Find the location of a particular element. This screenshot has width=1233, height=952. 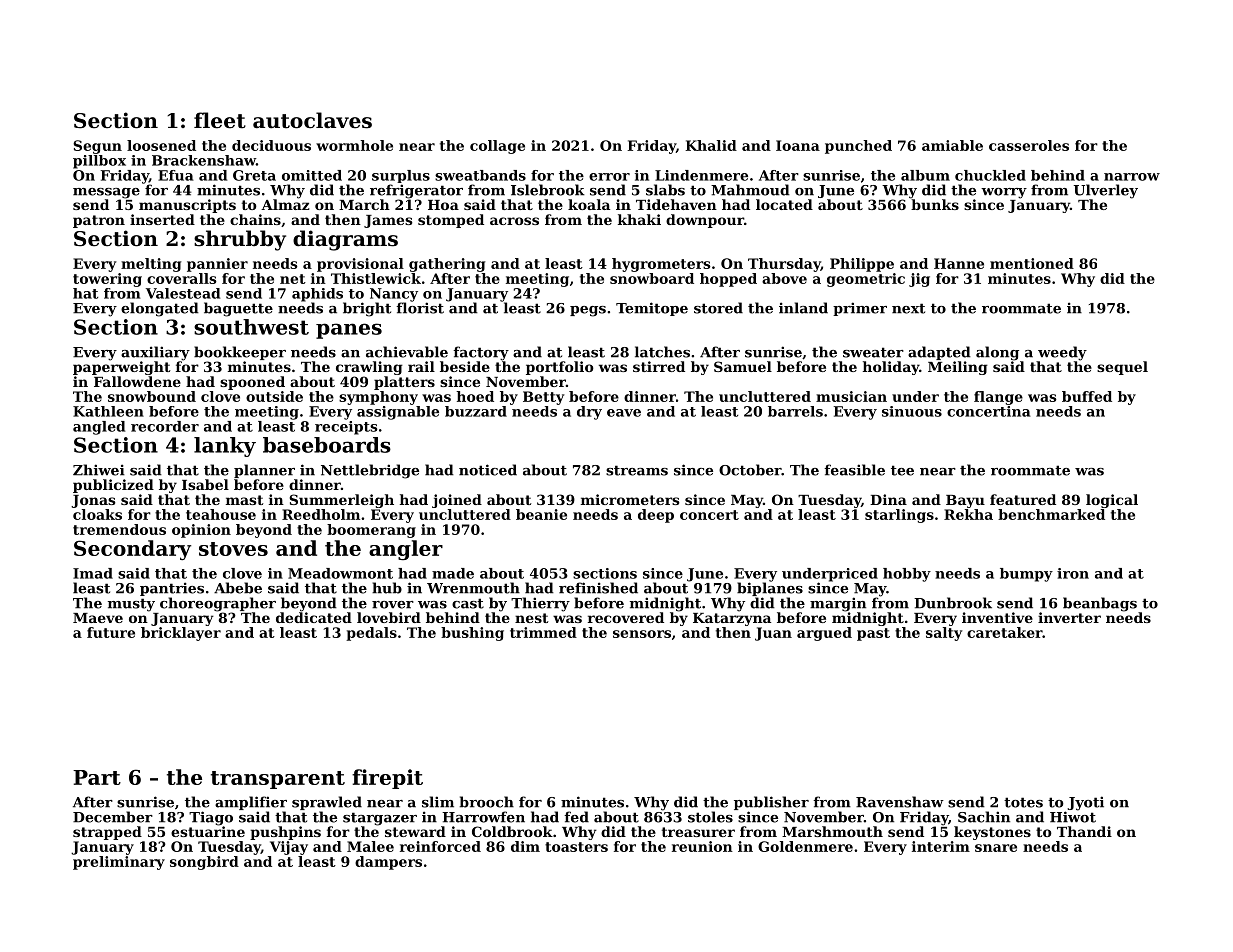

strapped is located at coordinates (107, 833).
